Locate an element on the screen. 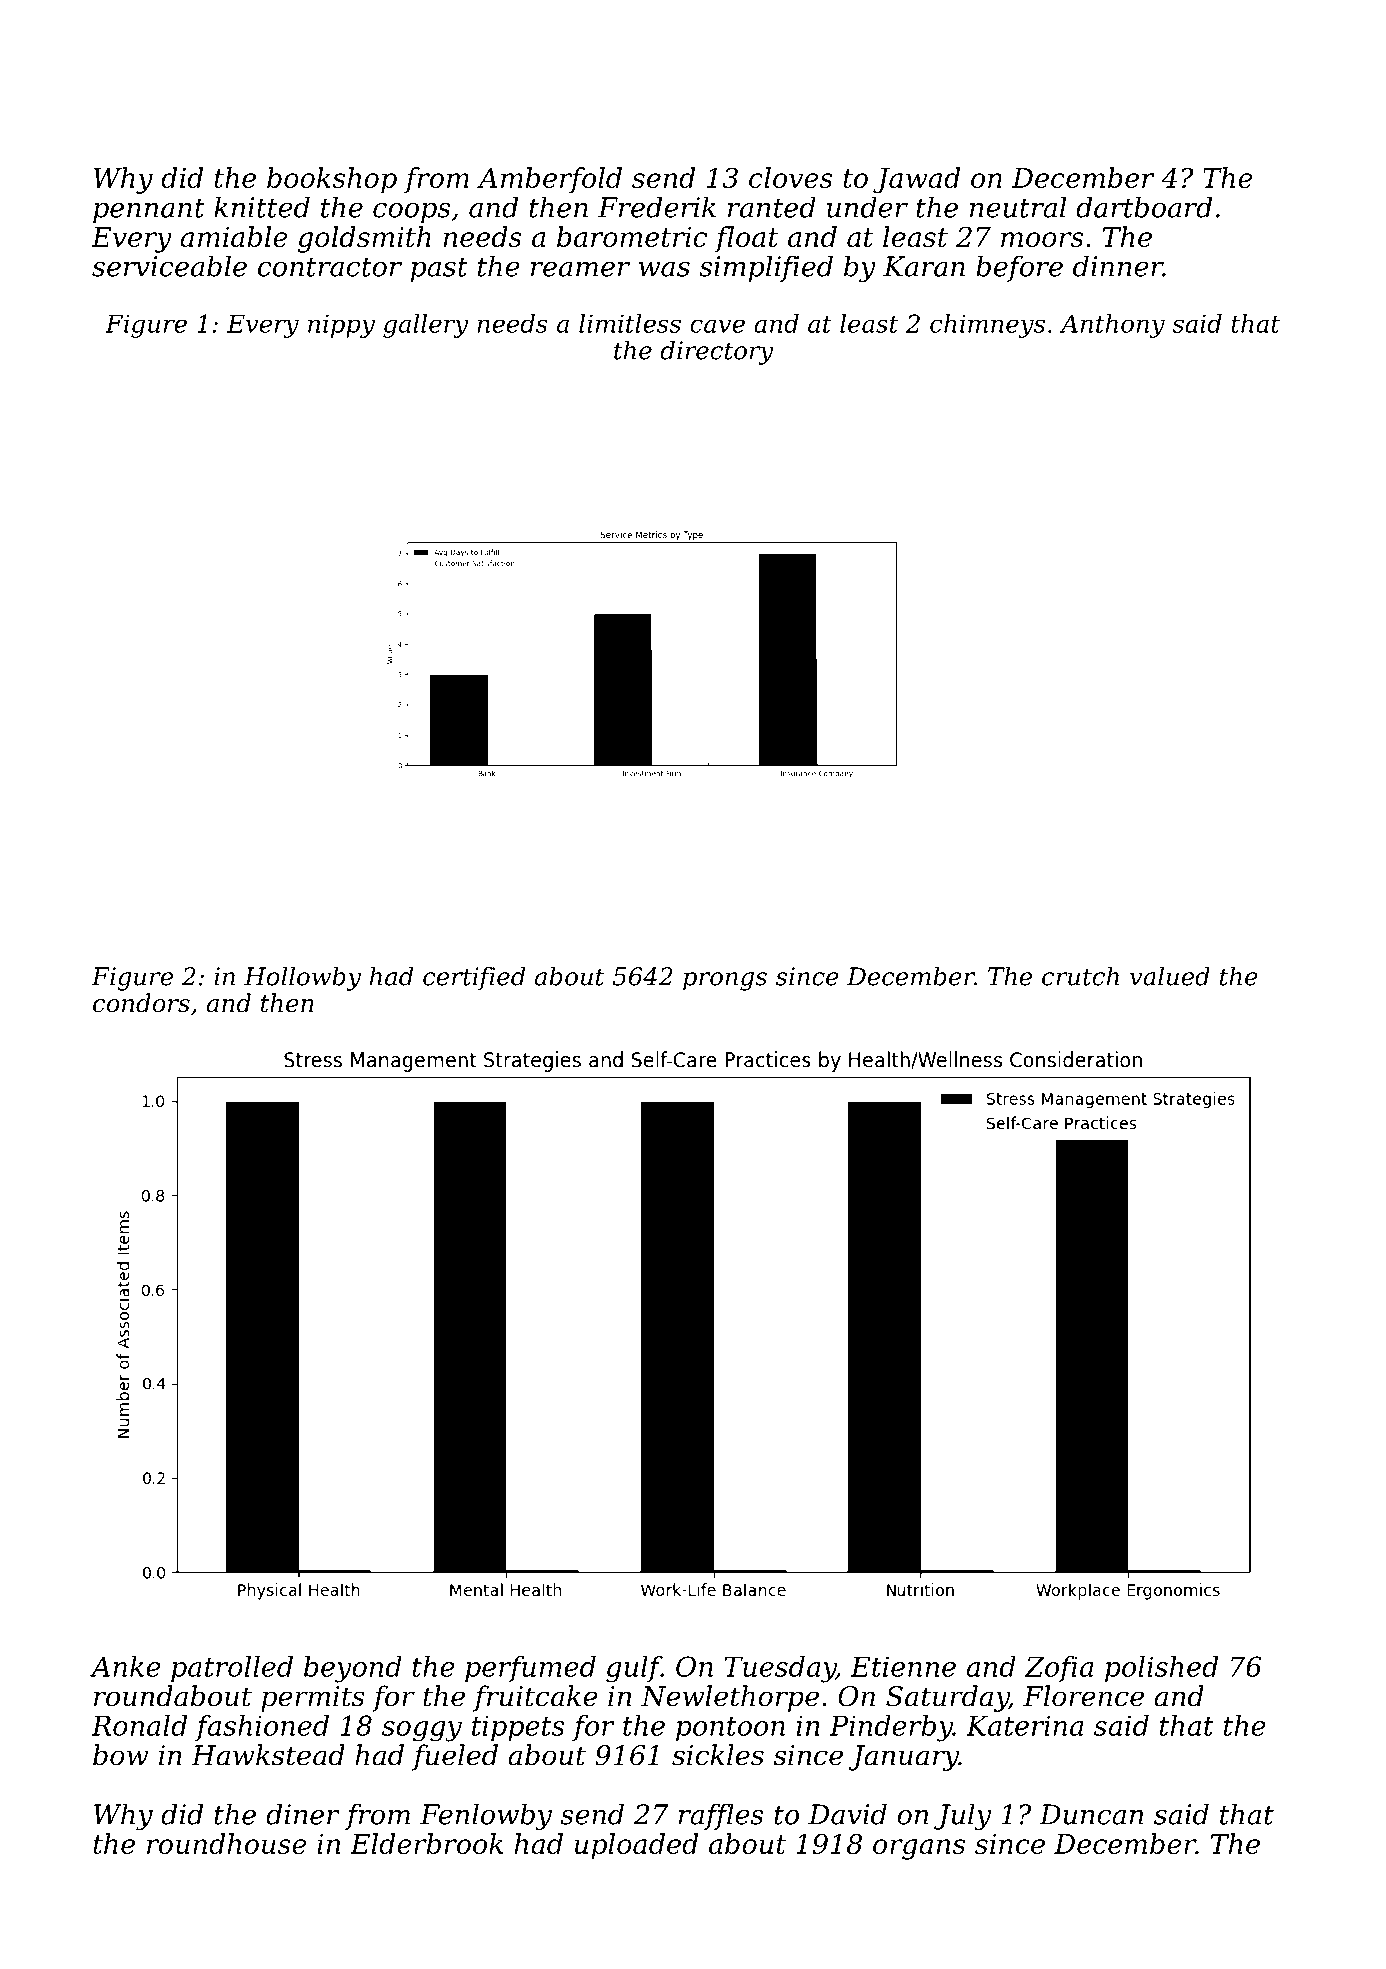 The height and width of the screenshot is (1969, 1386). polished is located at coordinates (1161, 1669).
